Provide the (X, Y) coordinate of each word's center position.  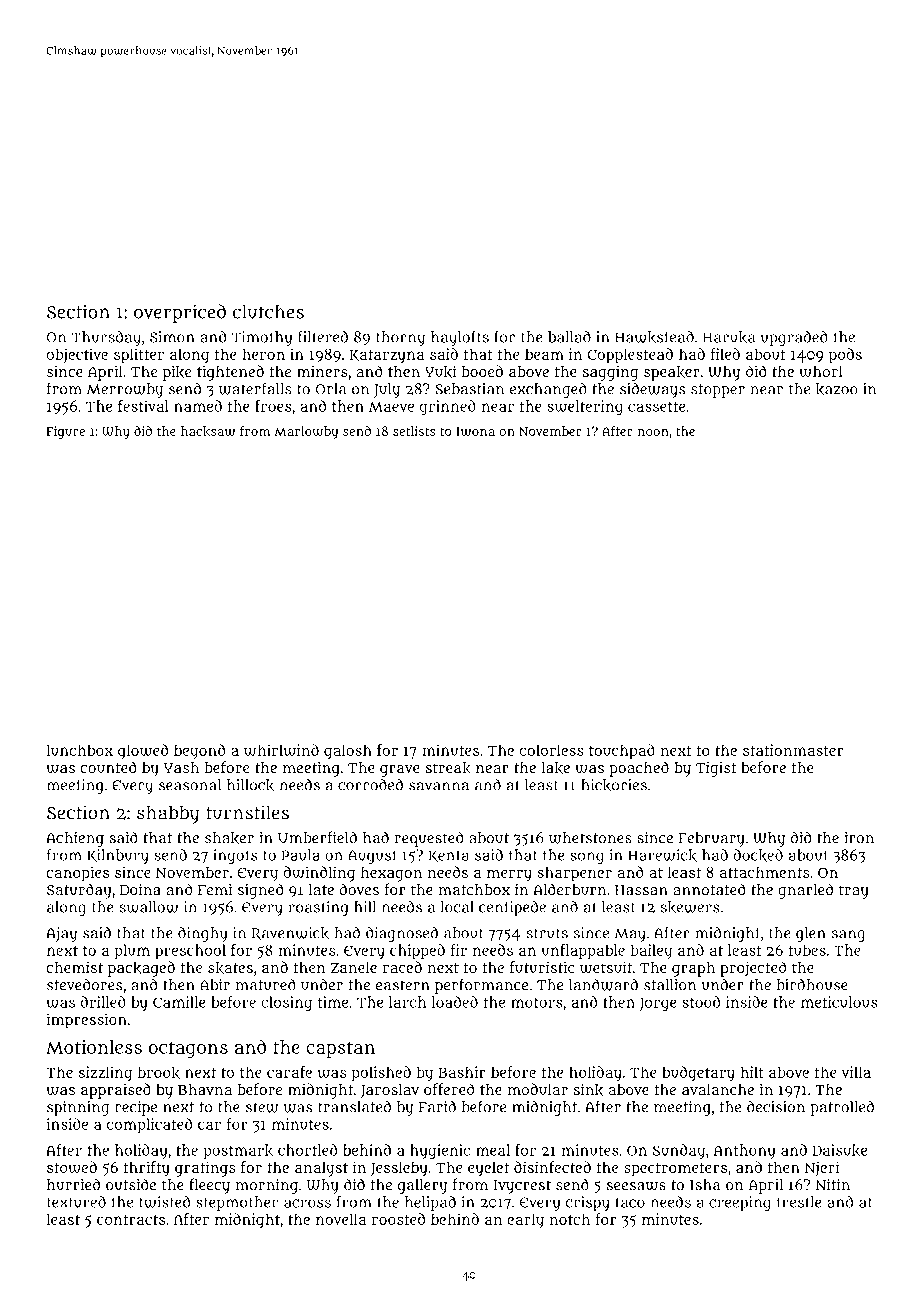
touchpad (622, 752)
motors (537, 1003)
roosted (398, 1219)
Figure (65, 432)
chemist (74, 967)
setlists (414, 431)
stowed (72, 1167)
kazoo (837, 389)
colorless (551, 750)
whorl (821, 372)
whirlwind (281, 750)
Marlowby (306, 432)
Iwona (475, 431)
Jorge (658, 1004)
